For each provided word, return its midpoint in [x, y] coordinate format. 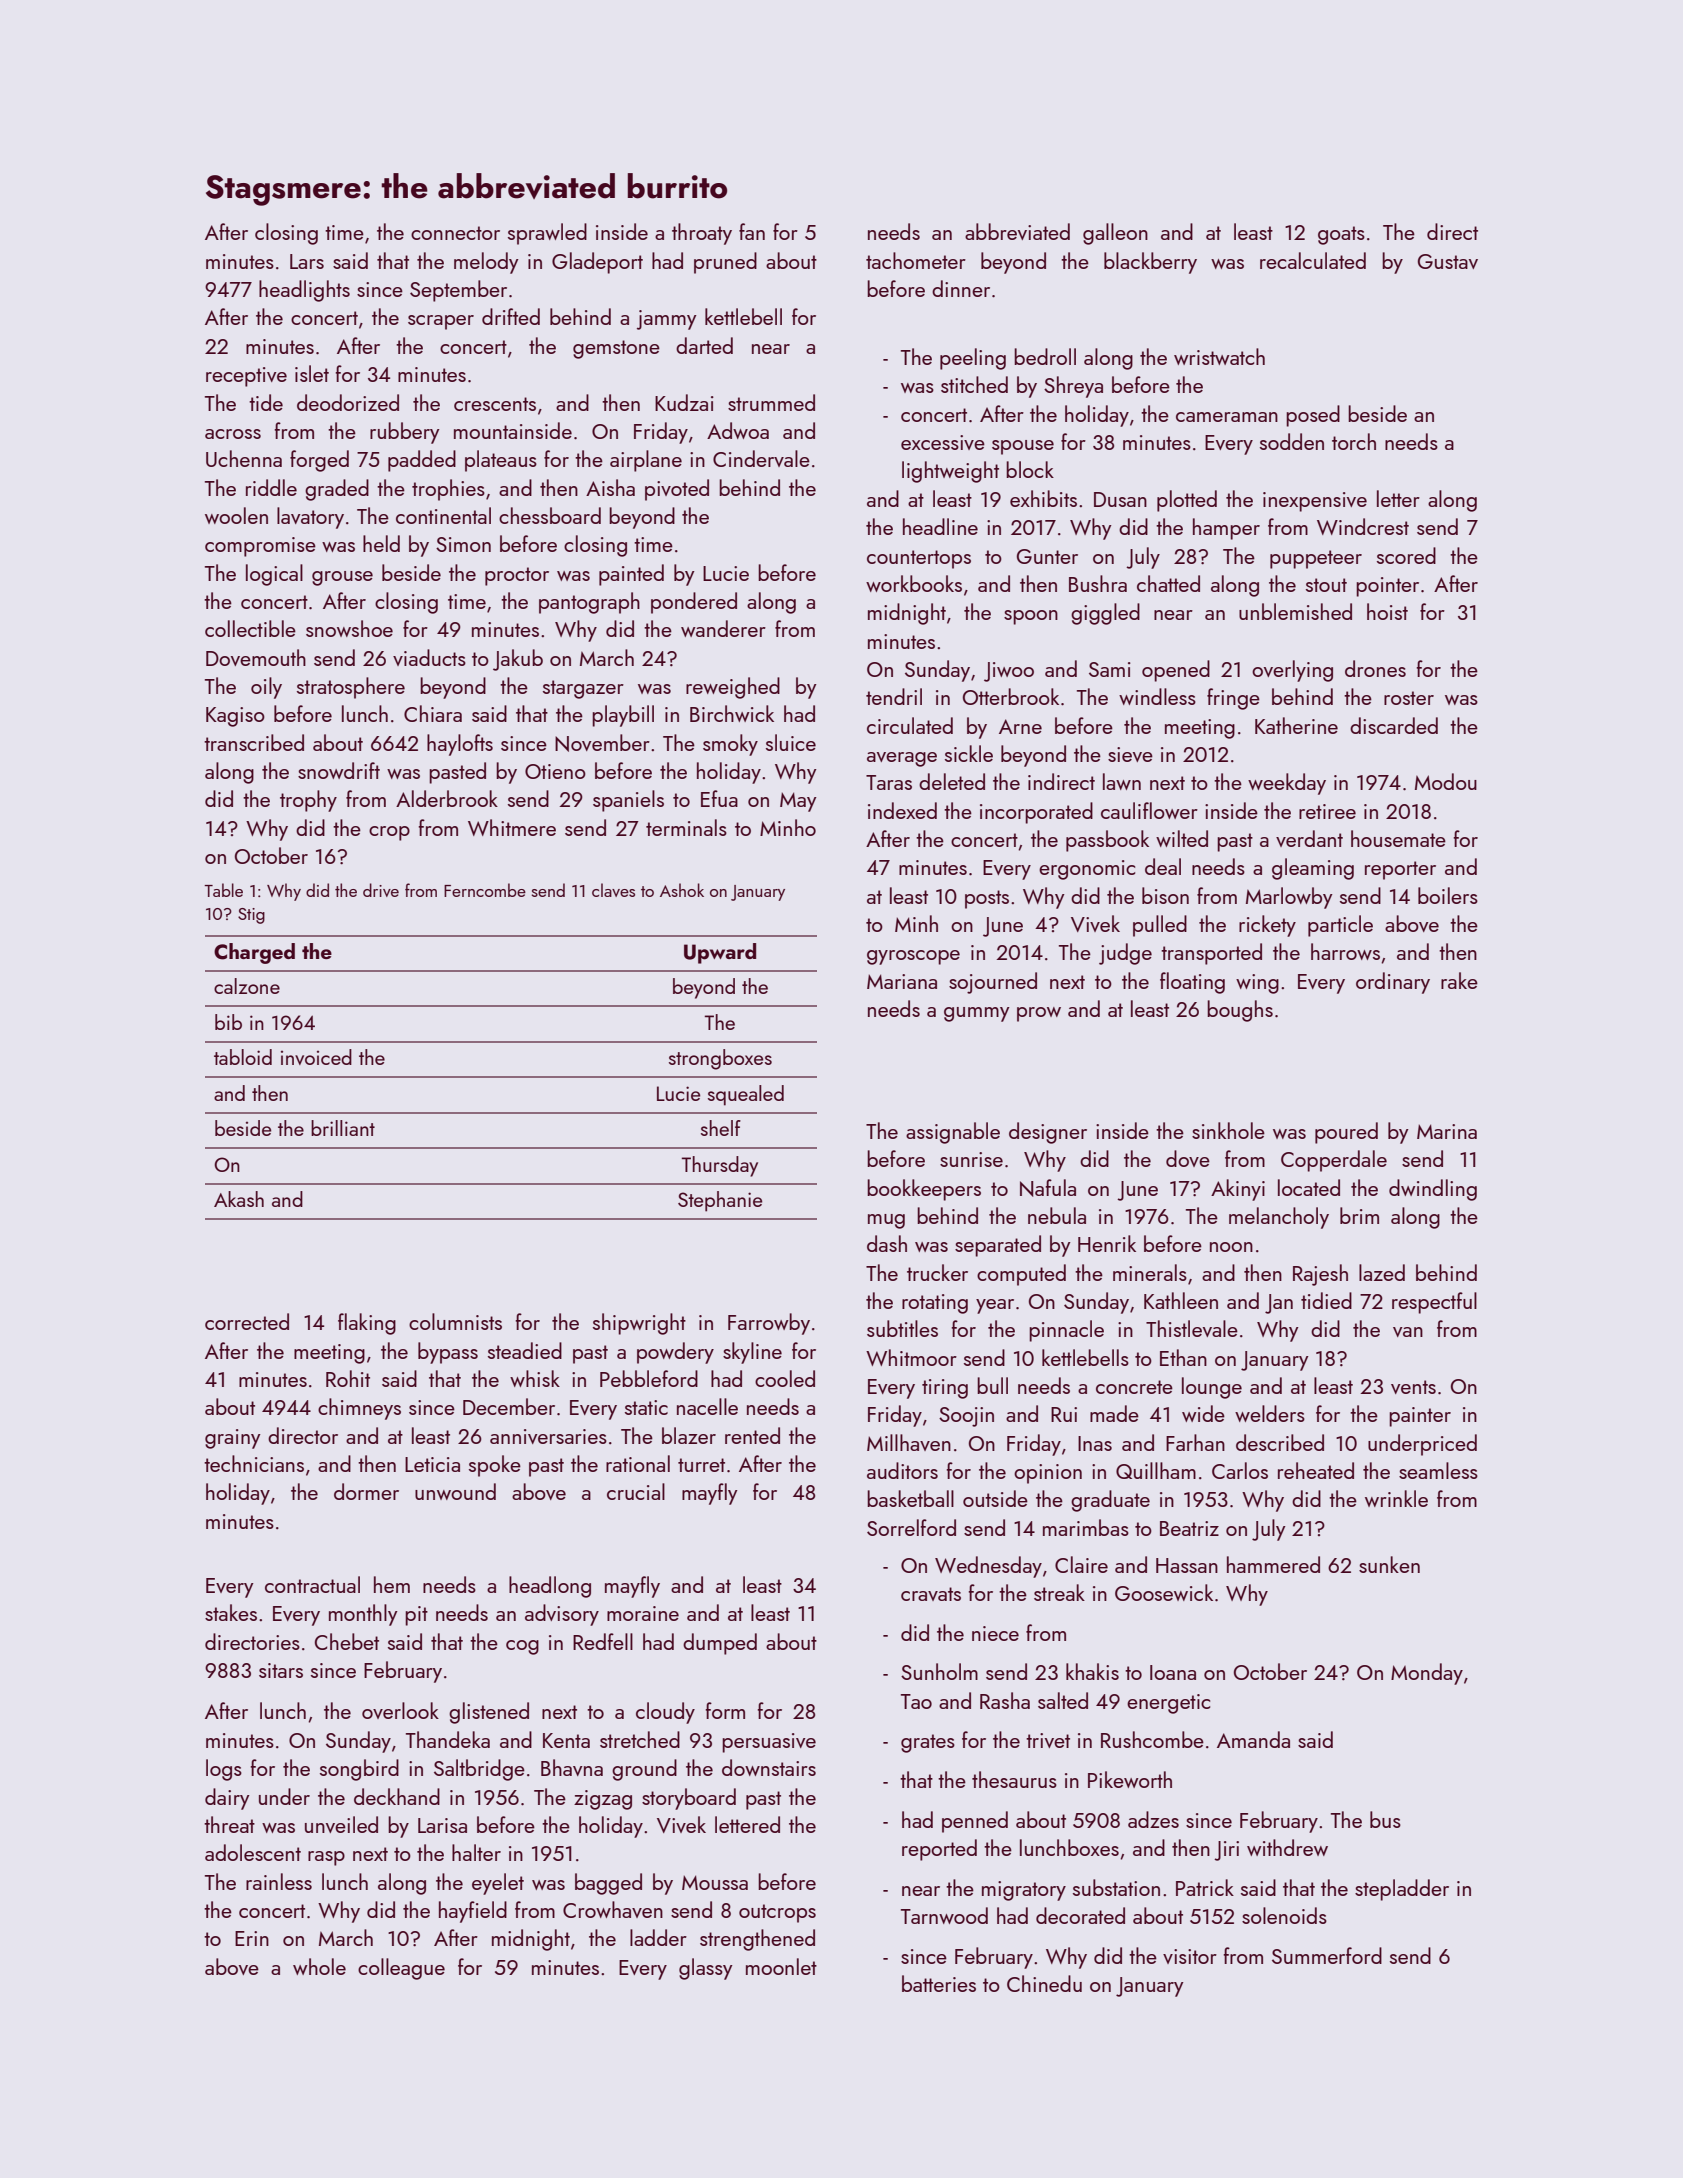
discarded [1394, 725]
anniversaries [548, 1436]
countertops [919, 559]
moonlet [781, 1966]
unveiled [341, 1824]
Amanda [1253, 1739]
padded [422, 461]
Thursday [720, 1166]
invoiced [316, 1057]
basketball [910, 1498]
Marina [1447, 1131]
